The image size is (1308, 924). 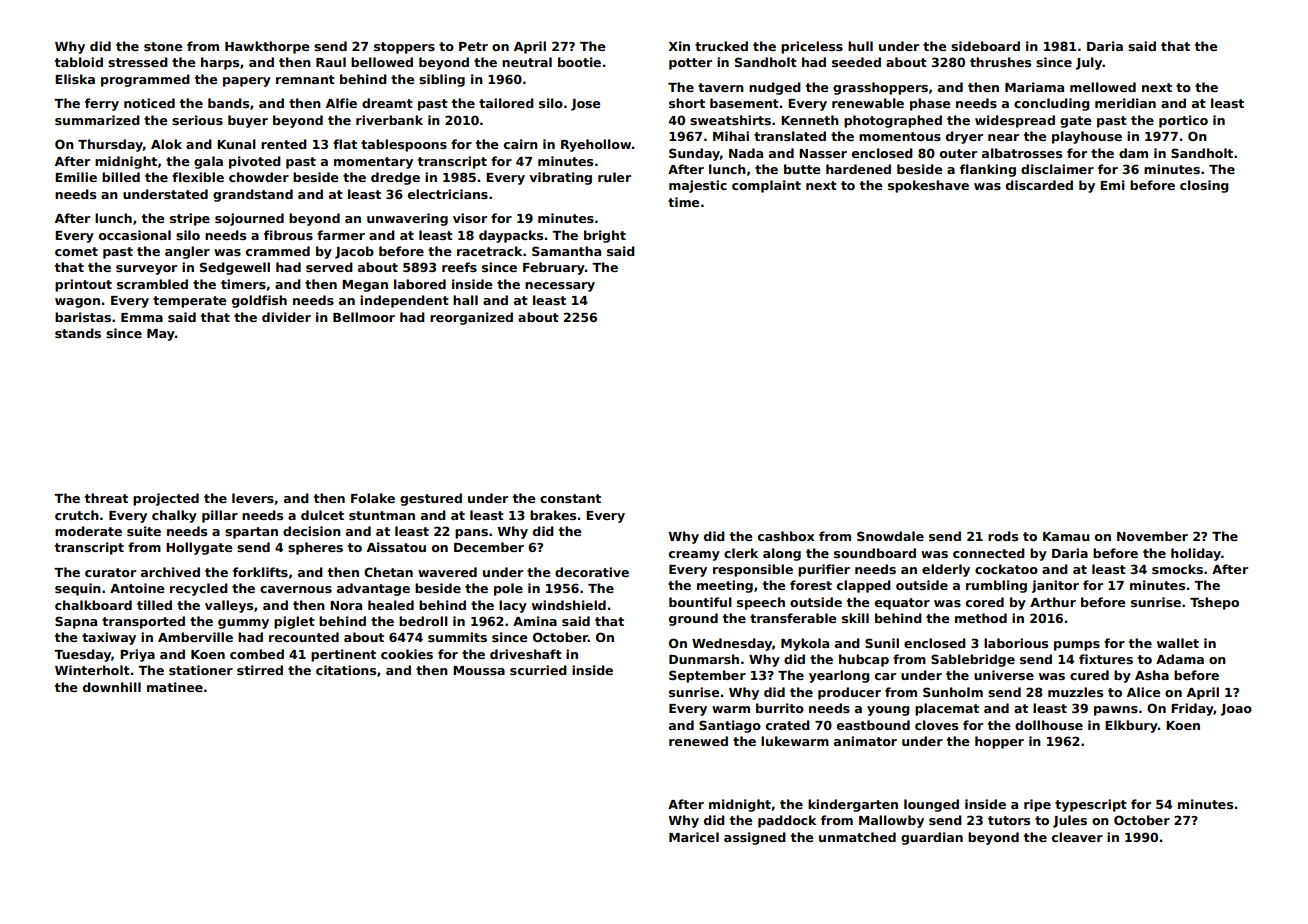 I want to click on portico, so click(x=1183, y=121).
